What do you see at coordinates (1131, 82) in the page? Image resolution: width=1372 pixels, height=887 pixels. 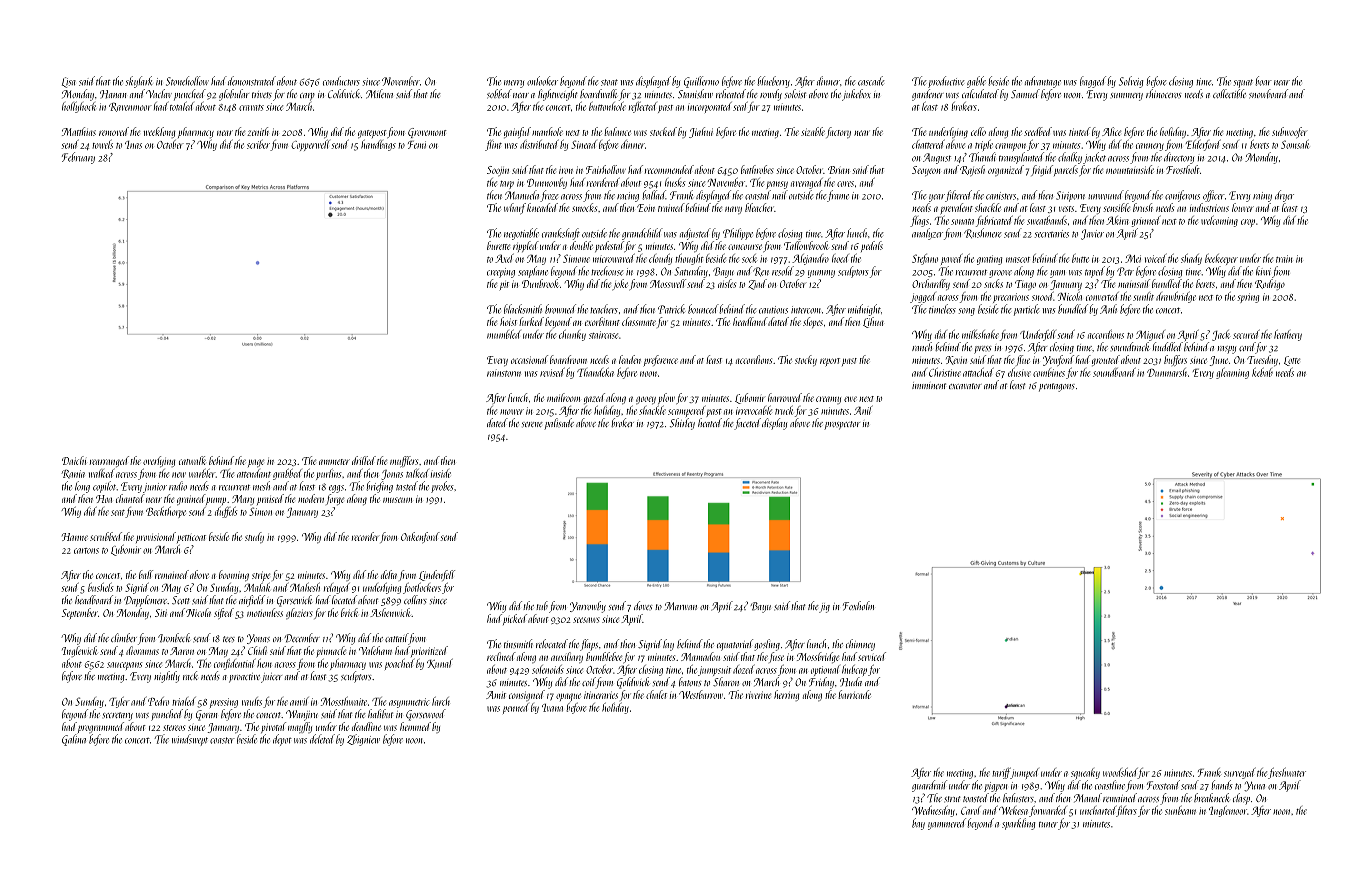 I see `Solveig` at bounding box center [1131, 82].
